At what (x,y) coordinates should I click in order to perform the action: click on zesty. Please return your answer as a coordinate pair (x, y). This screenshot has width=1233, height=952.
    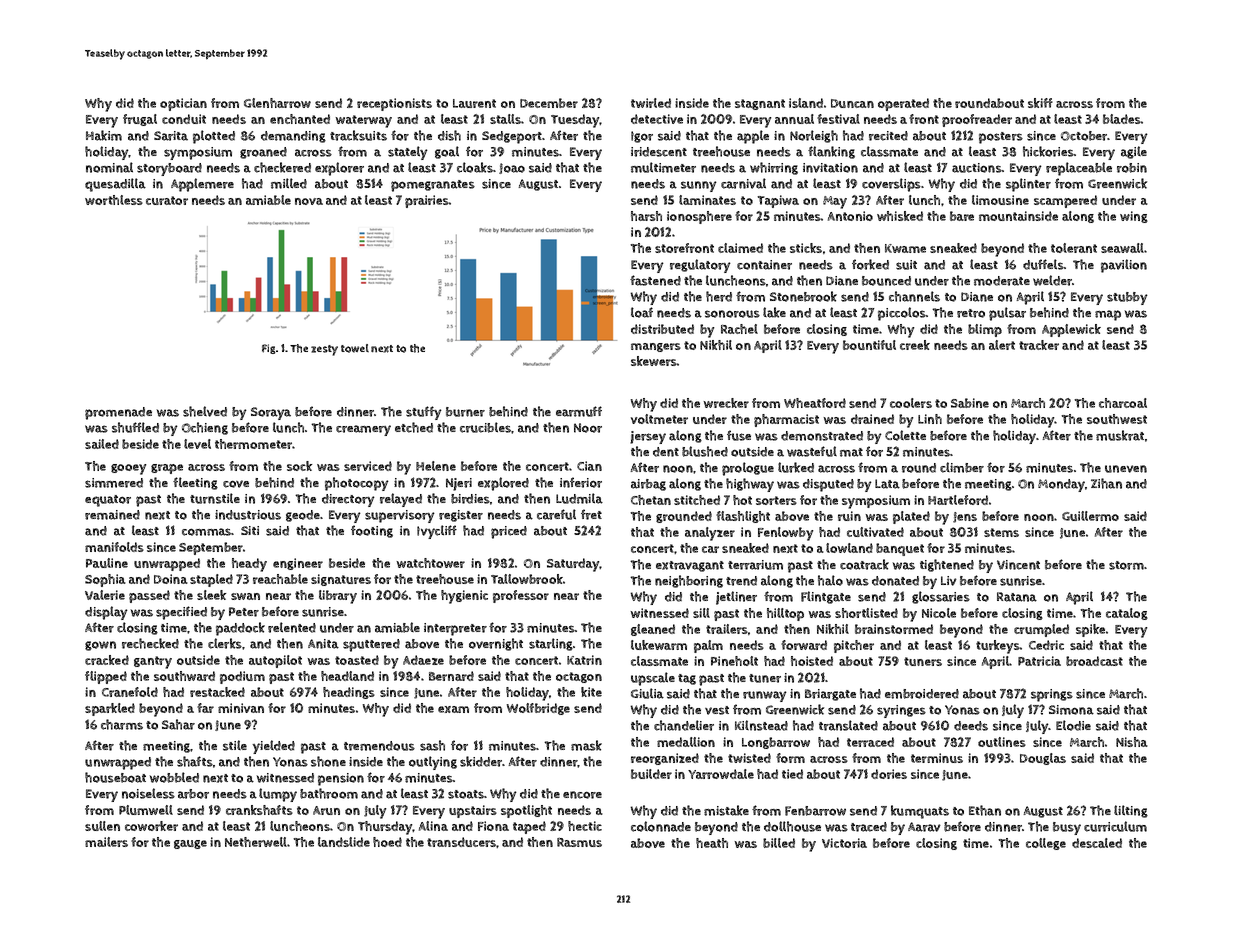
    Looking at the image, I should click on (324, 350).
